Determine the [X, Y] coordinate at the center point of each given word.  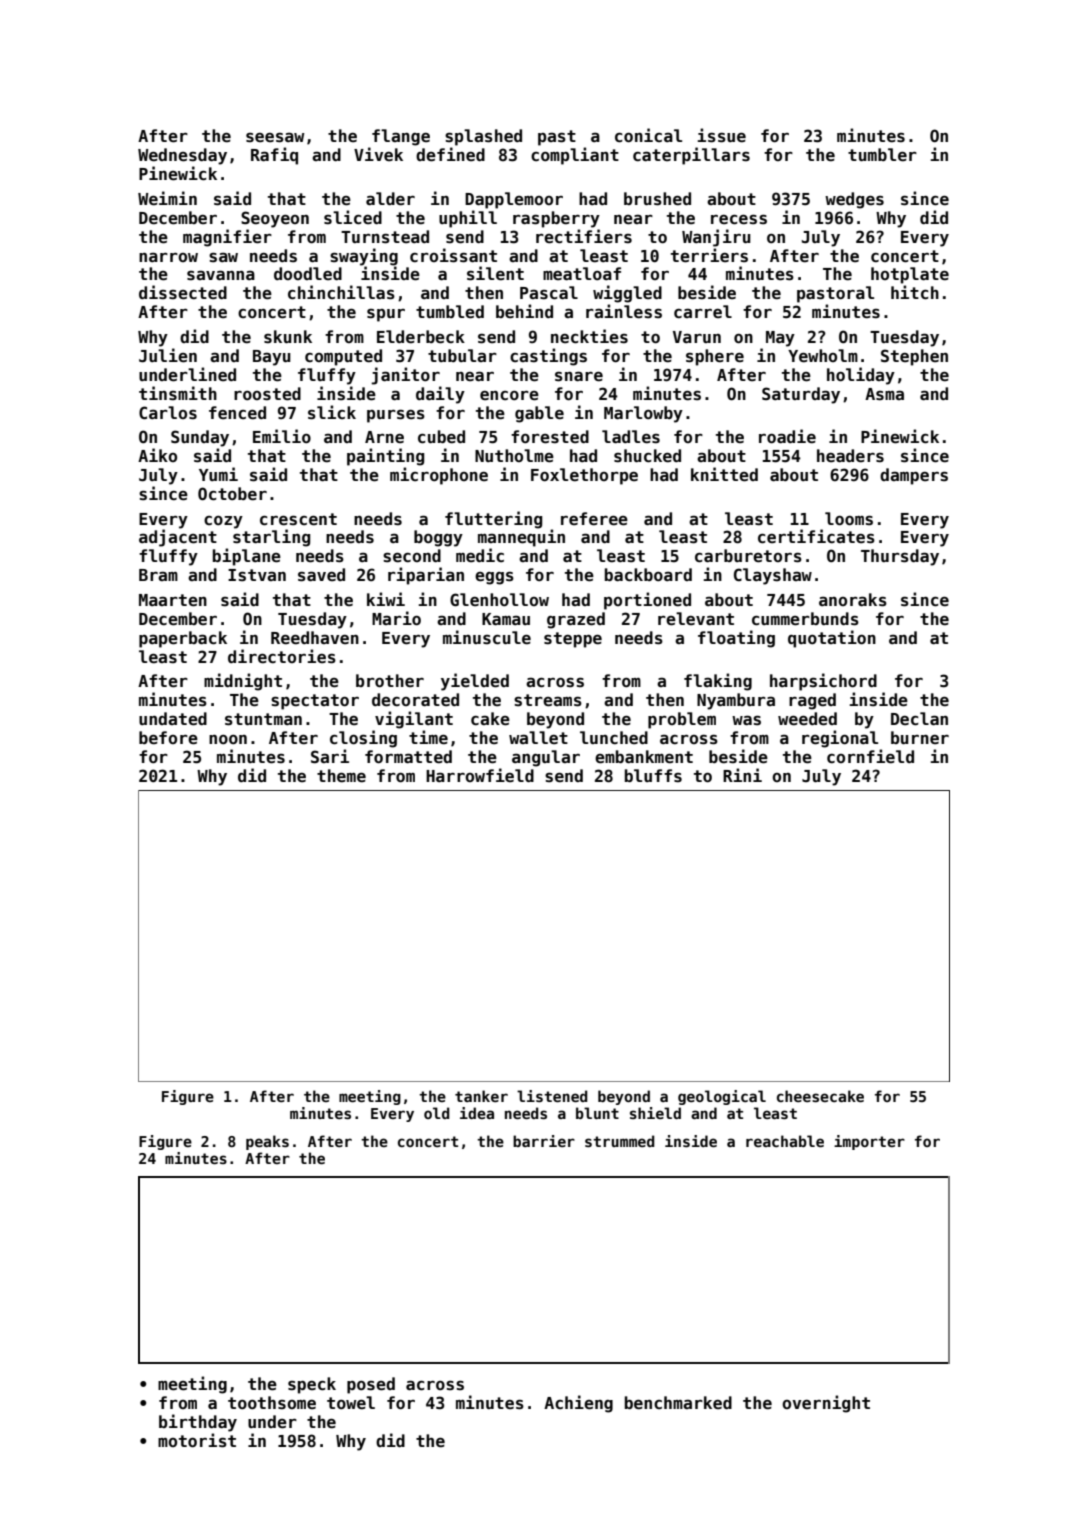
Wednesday [182, 156]
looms [849, 519]
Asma [884, 394]
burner [920, 737]
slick [332, 412]
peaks [267, 1142]
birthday [198, 1423]
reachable [785, 1141]
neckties [589, 336]
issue [721, 135]
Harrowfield [480, 775]
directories [282, 656]
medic [480, 555]
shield [655, 1113]
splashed [483, 137]
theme [341, 776]
